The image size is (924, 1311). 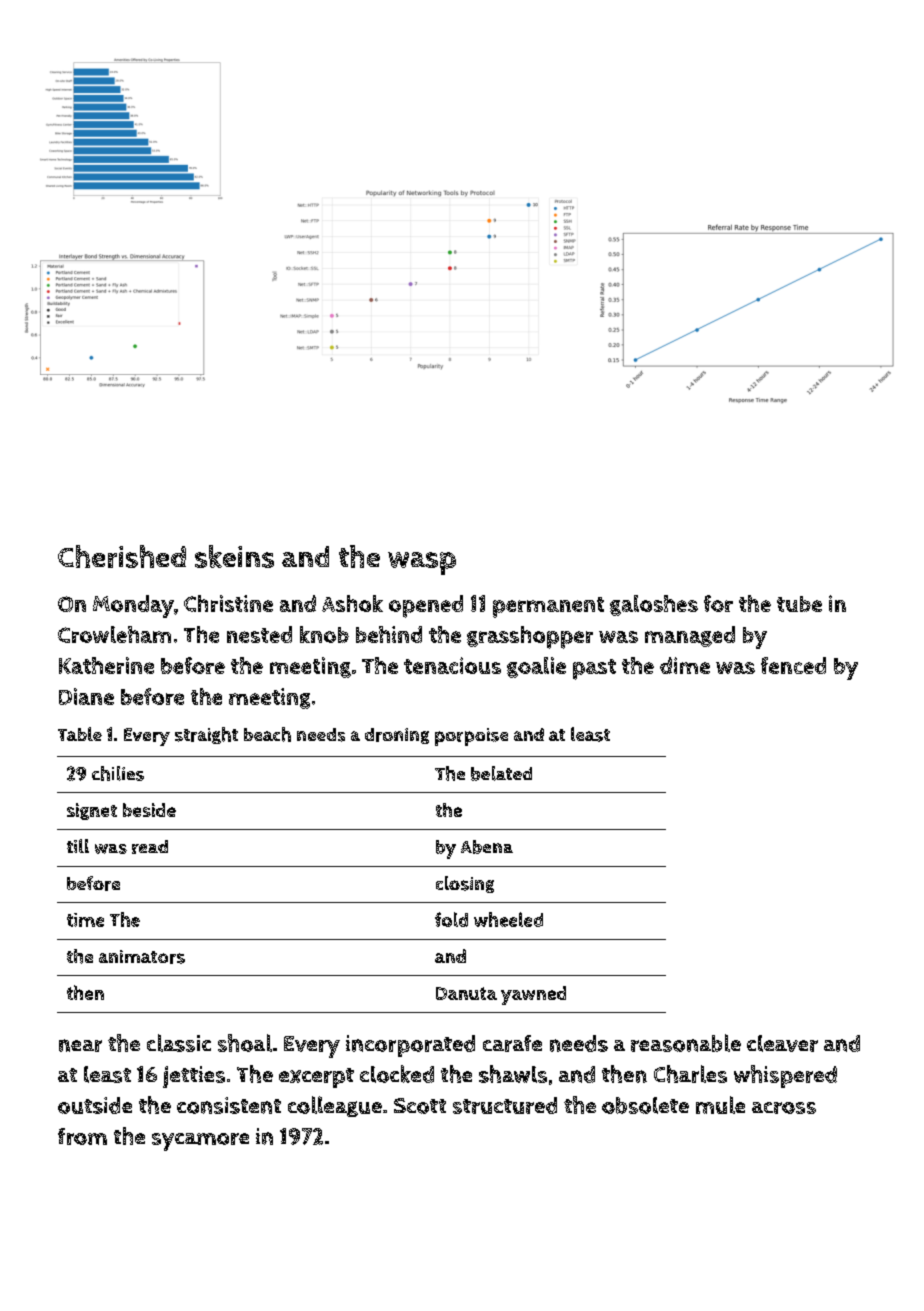 I want to click on sycamore, so click(x=200, y=1142).
